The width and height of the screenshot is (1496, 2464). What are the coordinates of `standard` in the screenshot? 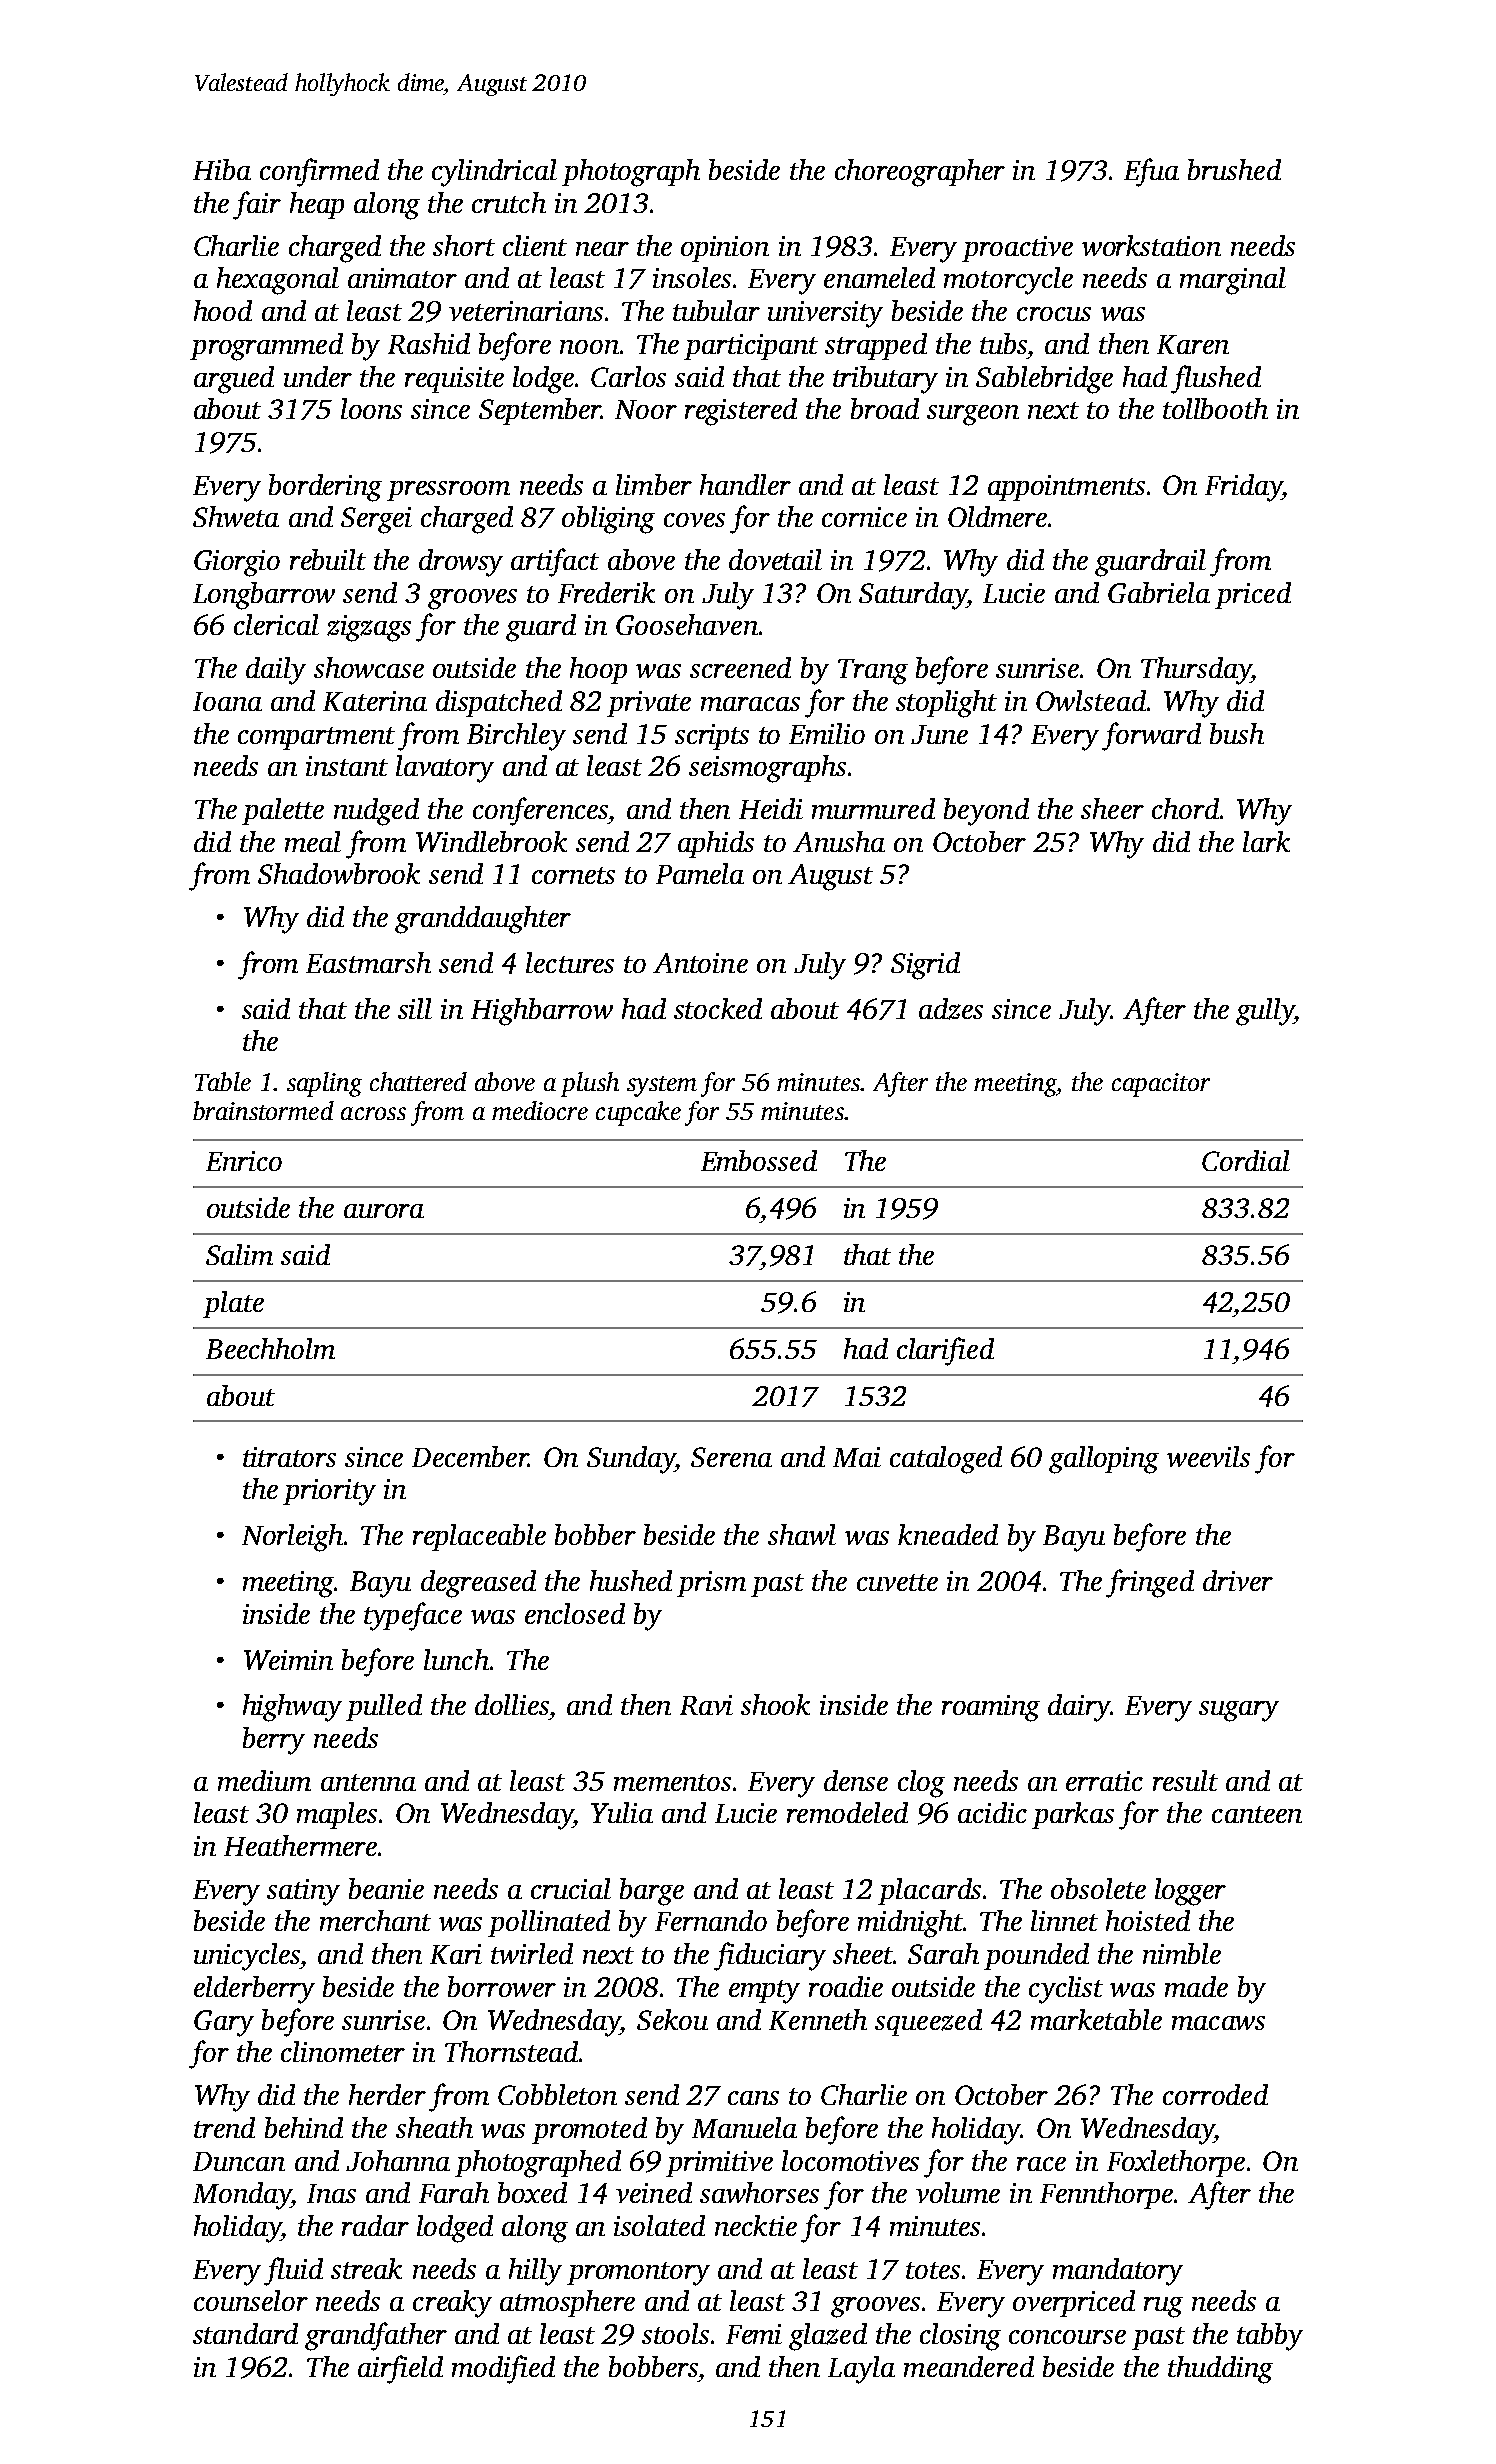 It's located at (245, 2333).
